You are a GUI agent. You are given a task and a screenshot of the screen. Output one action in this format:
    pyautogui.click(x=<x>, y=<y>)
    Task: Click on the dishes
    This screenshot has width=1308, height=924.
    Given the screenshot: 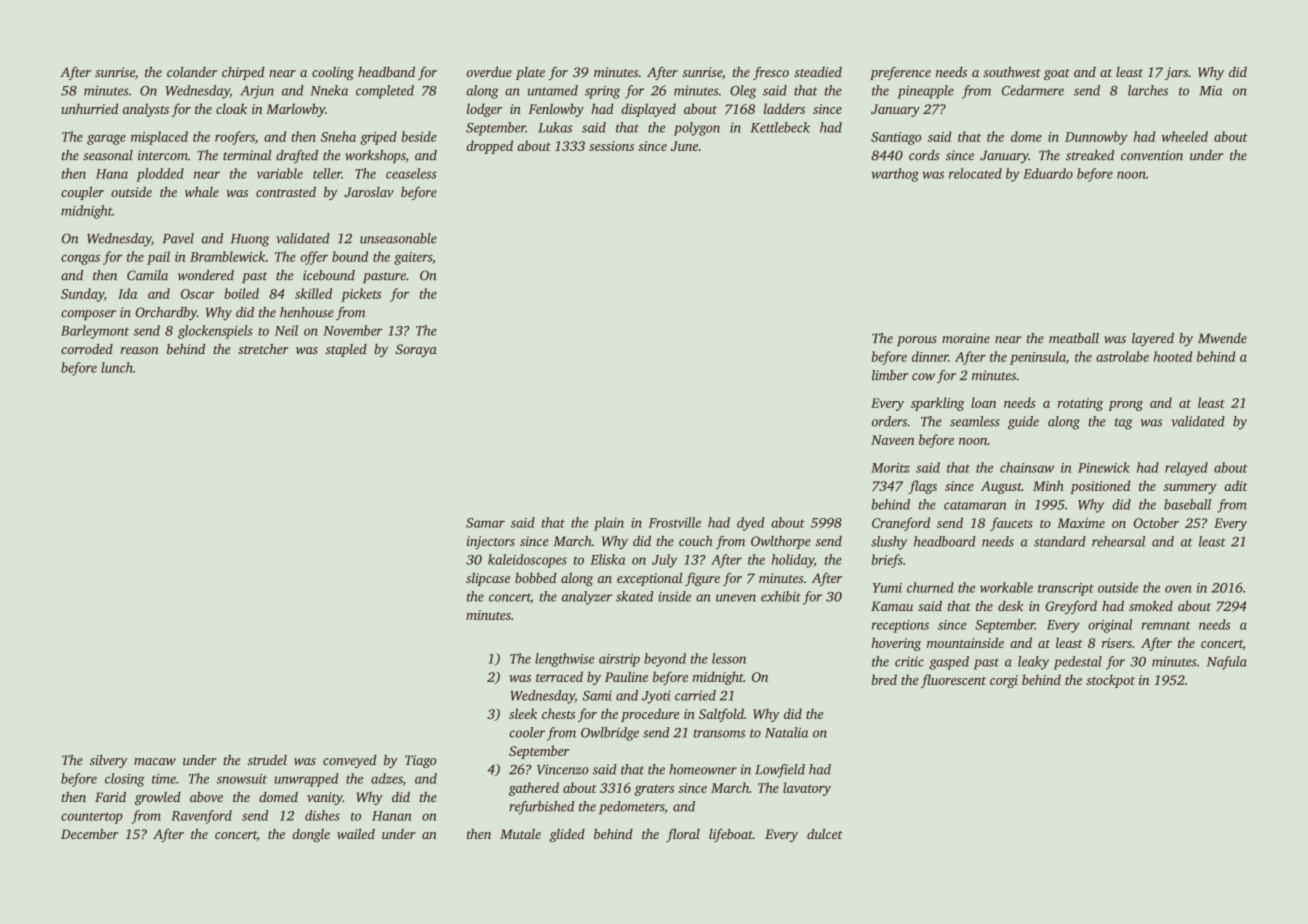 What is the action you would take?
    pyautogui.click(x=322, y=815)
